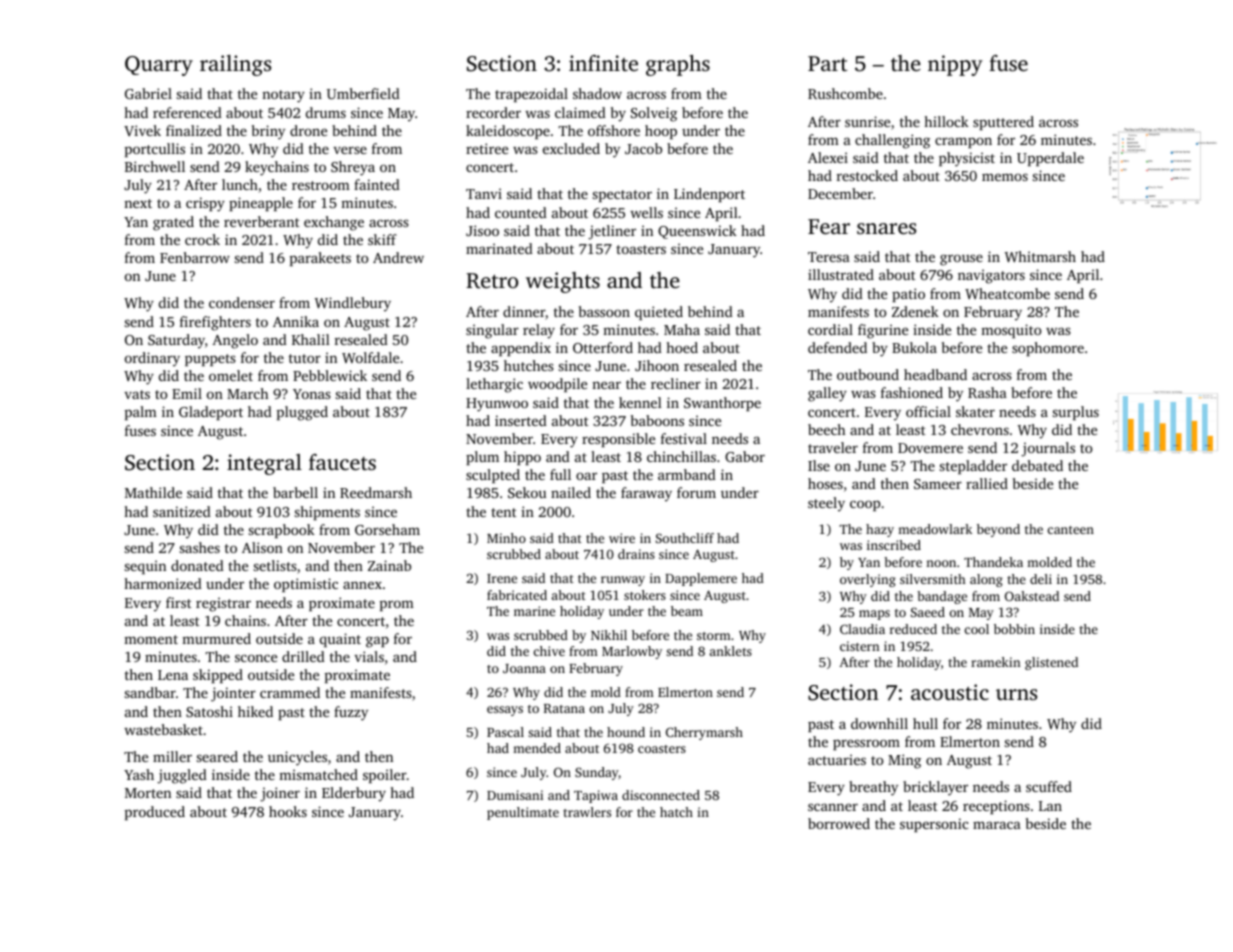  Describe the element at coordinates (955, 65) in the screenshot. I see `nippy` at that location.
